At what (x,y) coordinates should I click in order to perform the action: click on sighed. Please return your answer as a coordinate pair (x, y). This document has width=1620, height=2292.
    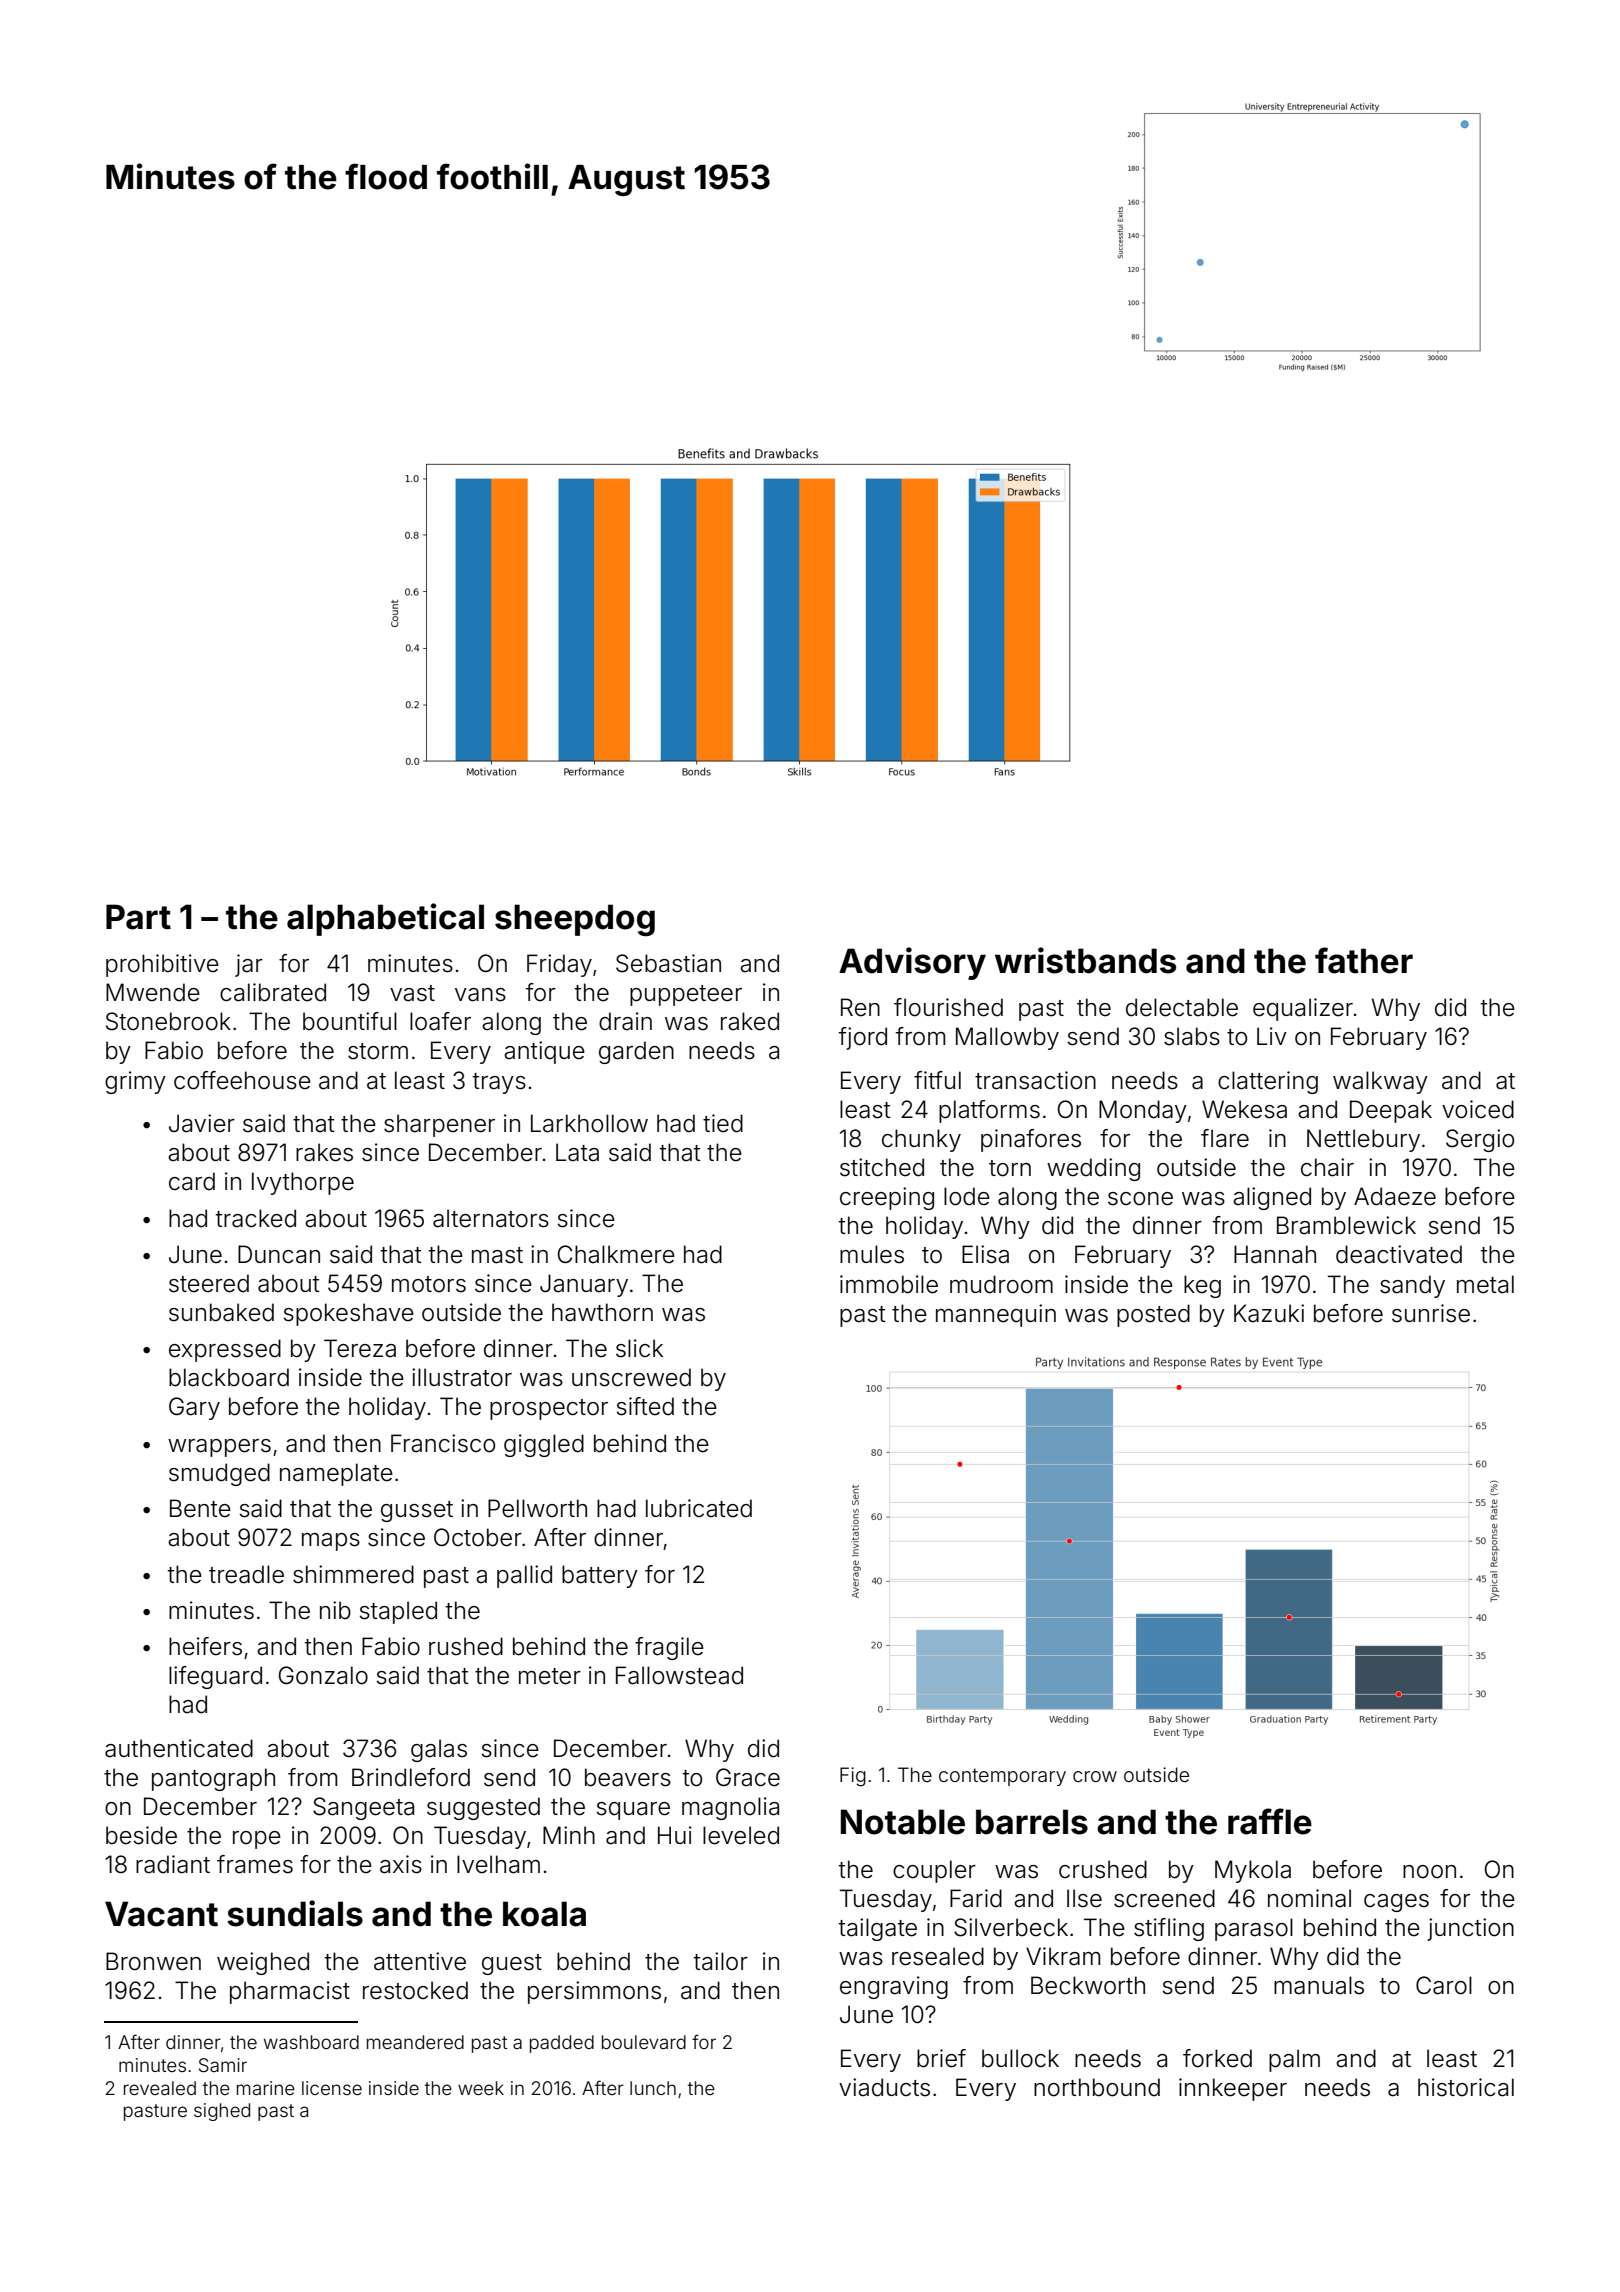
    Looking at the image, I should click on (222, 2112).
